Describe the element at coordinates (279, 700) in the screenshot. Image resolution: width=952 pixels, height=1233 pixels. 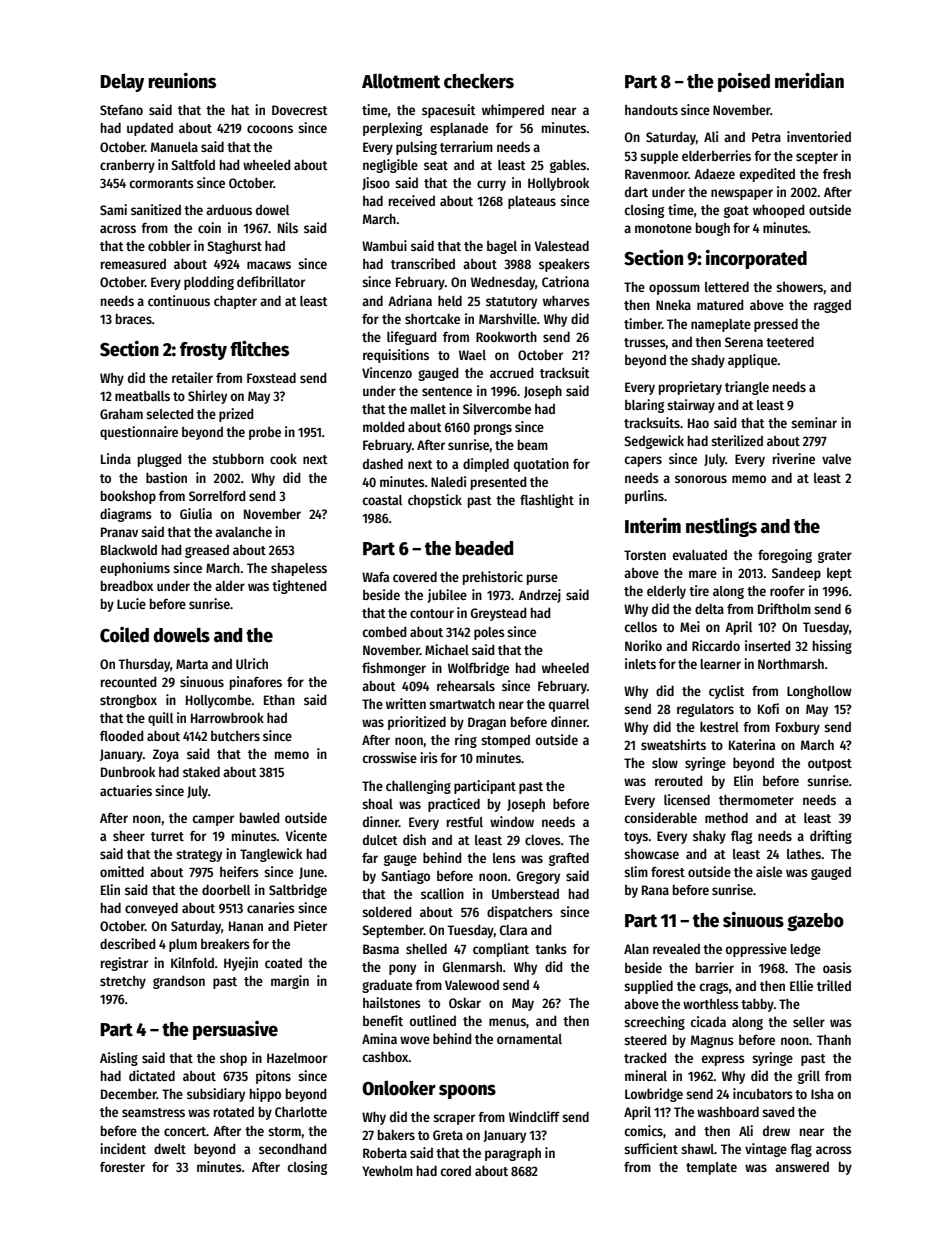
I see `Ethan` at that location.
